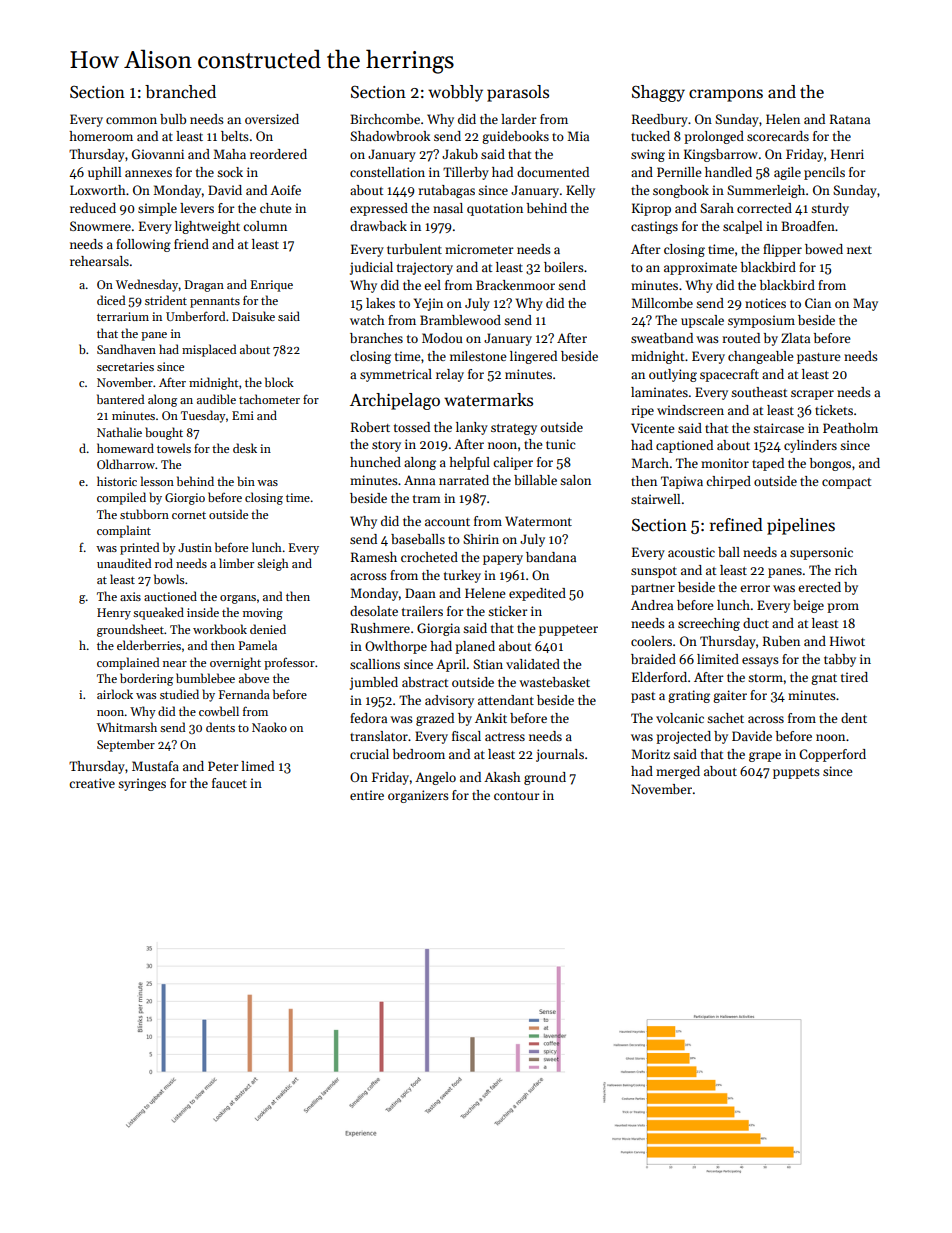 The width and height of the screenshot is (952, 1233). What do you see at coordinates (435, 778) in the screenshot?
I see `Angelo` at bounding box center [435, 778].
